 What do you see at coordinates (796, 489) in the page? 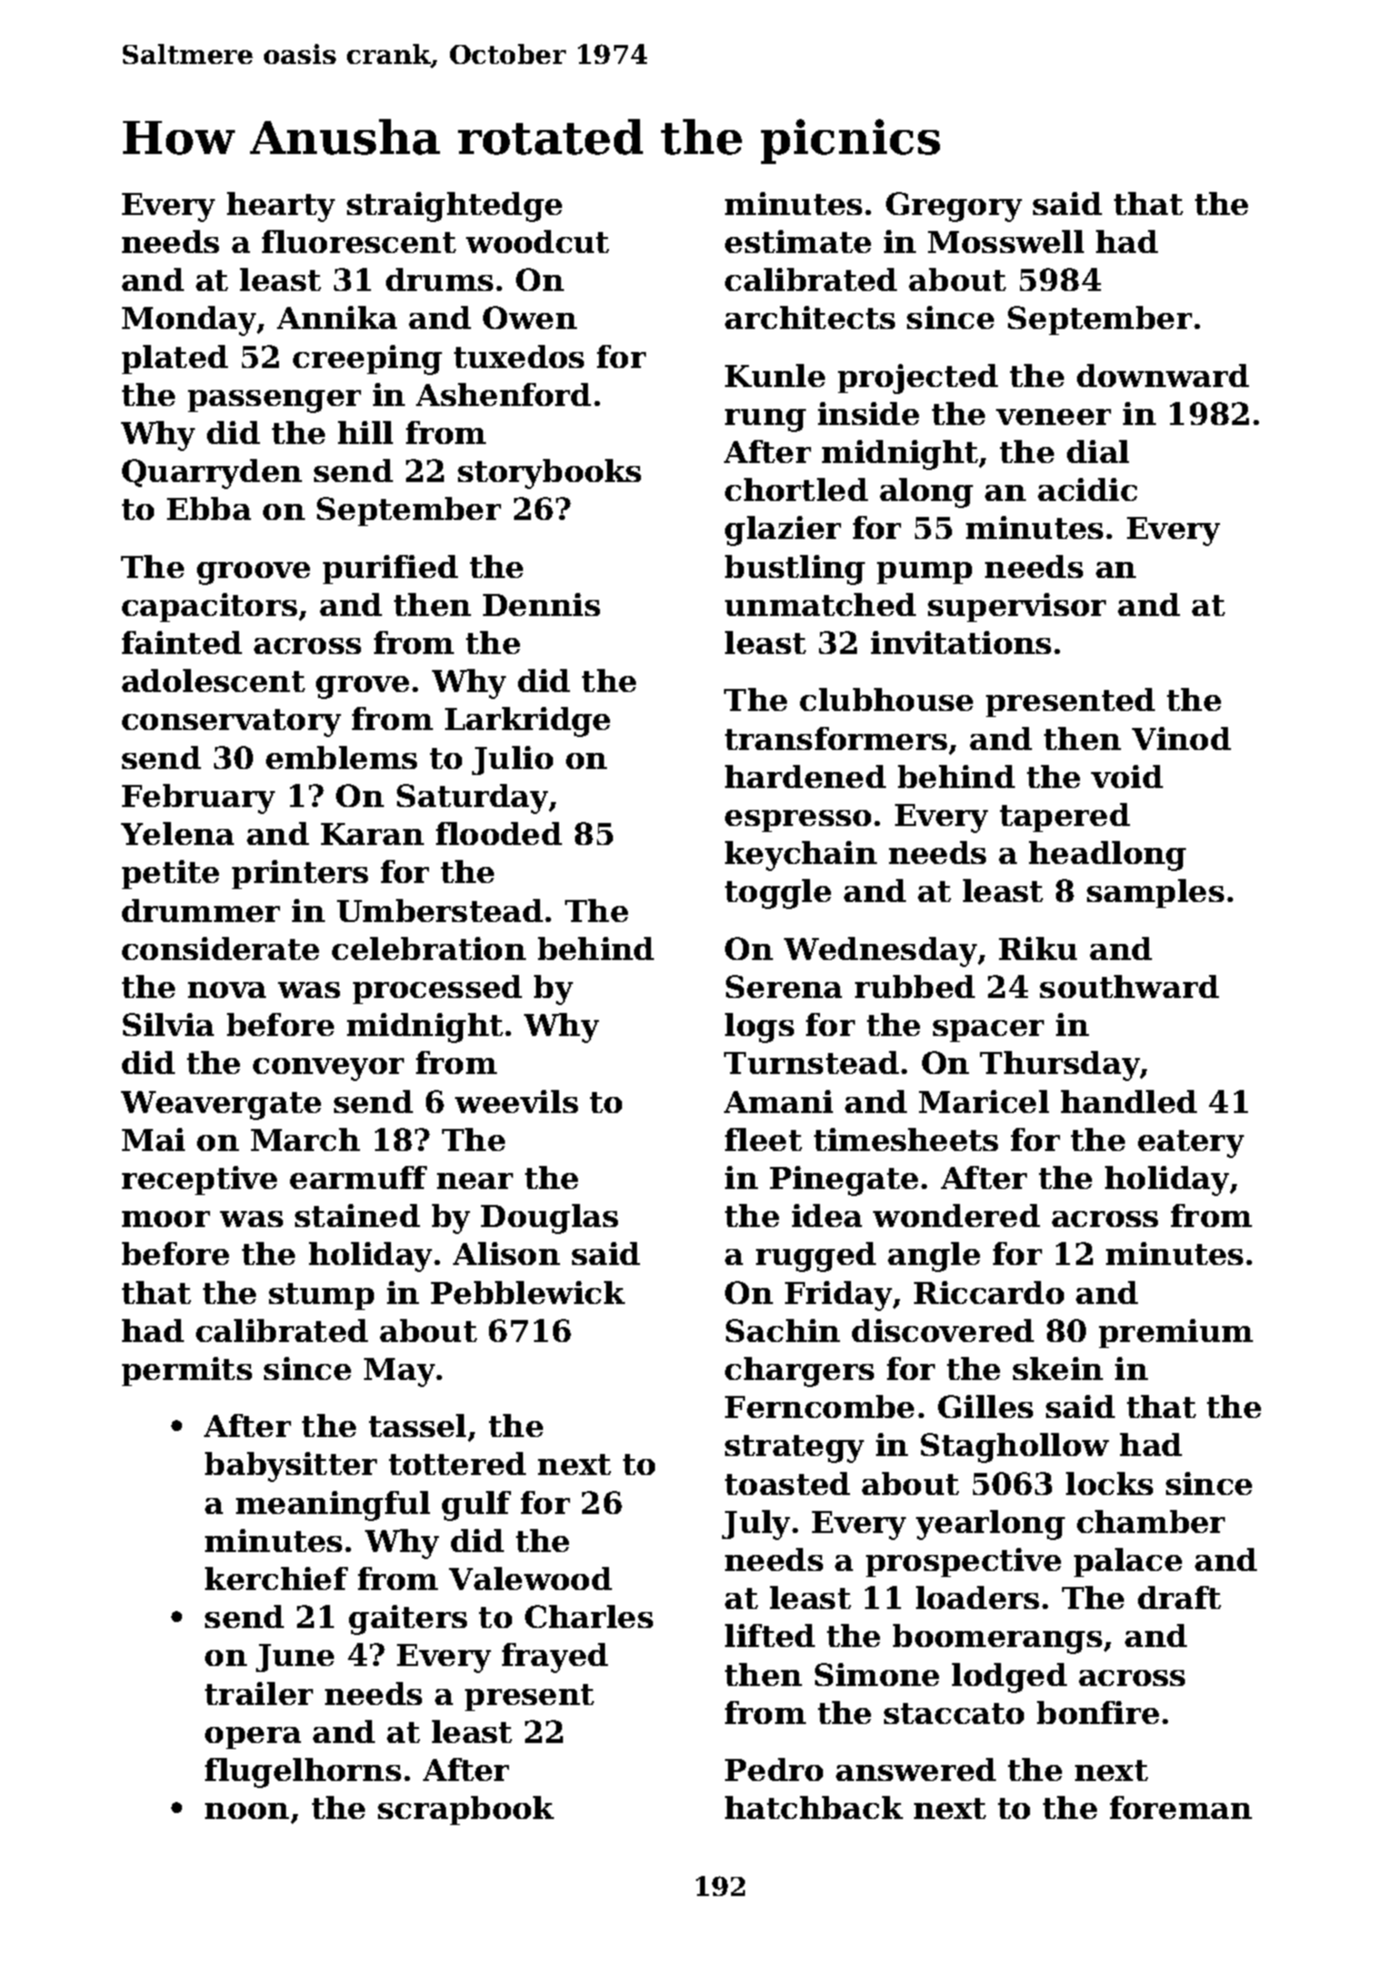
I see `chortled` at bounding box center [796, 489].
